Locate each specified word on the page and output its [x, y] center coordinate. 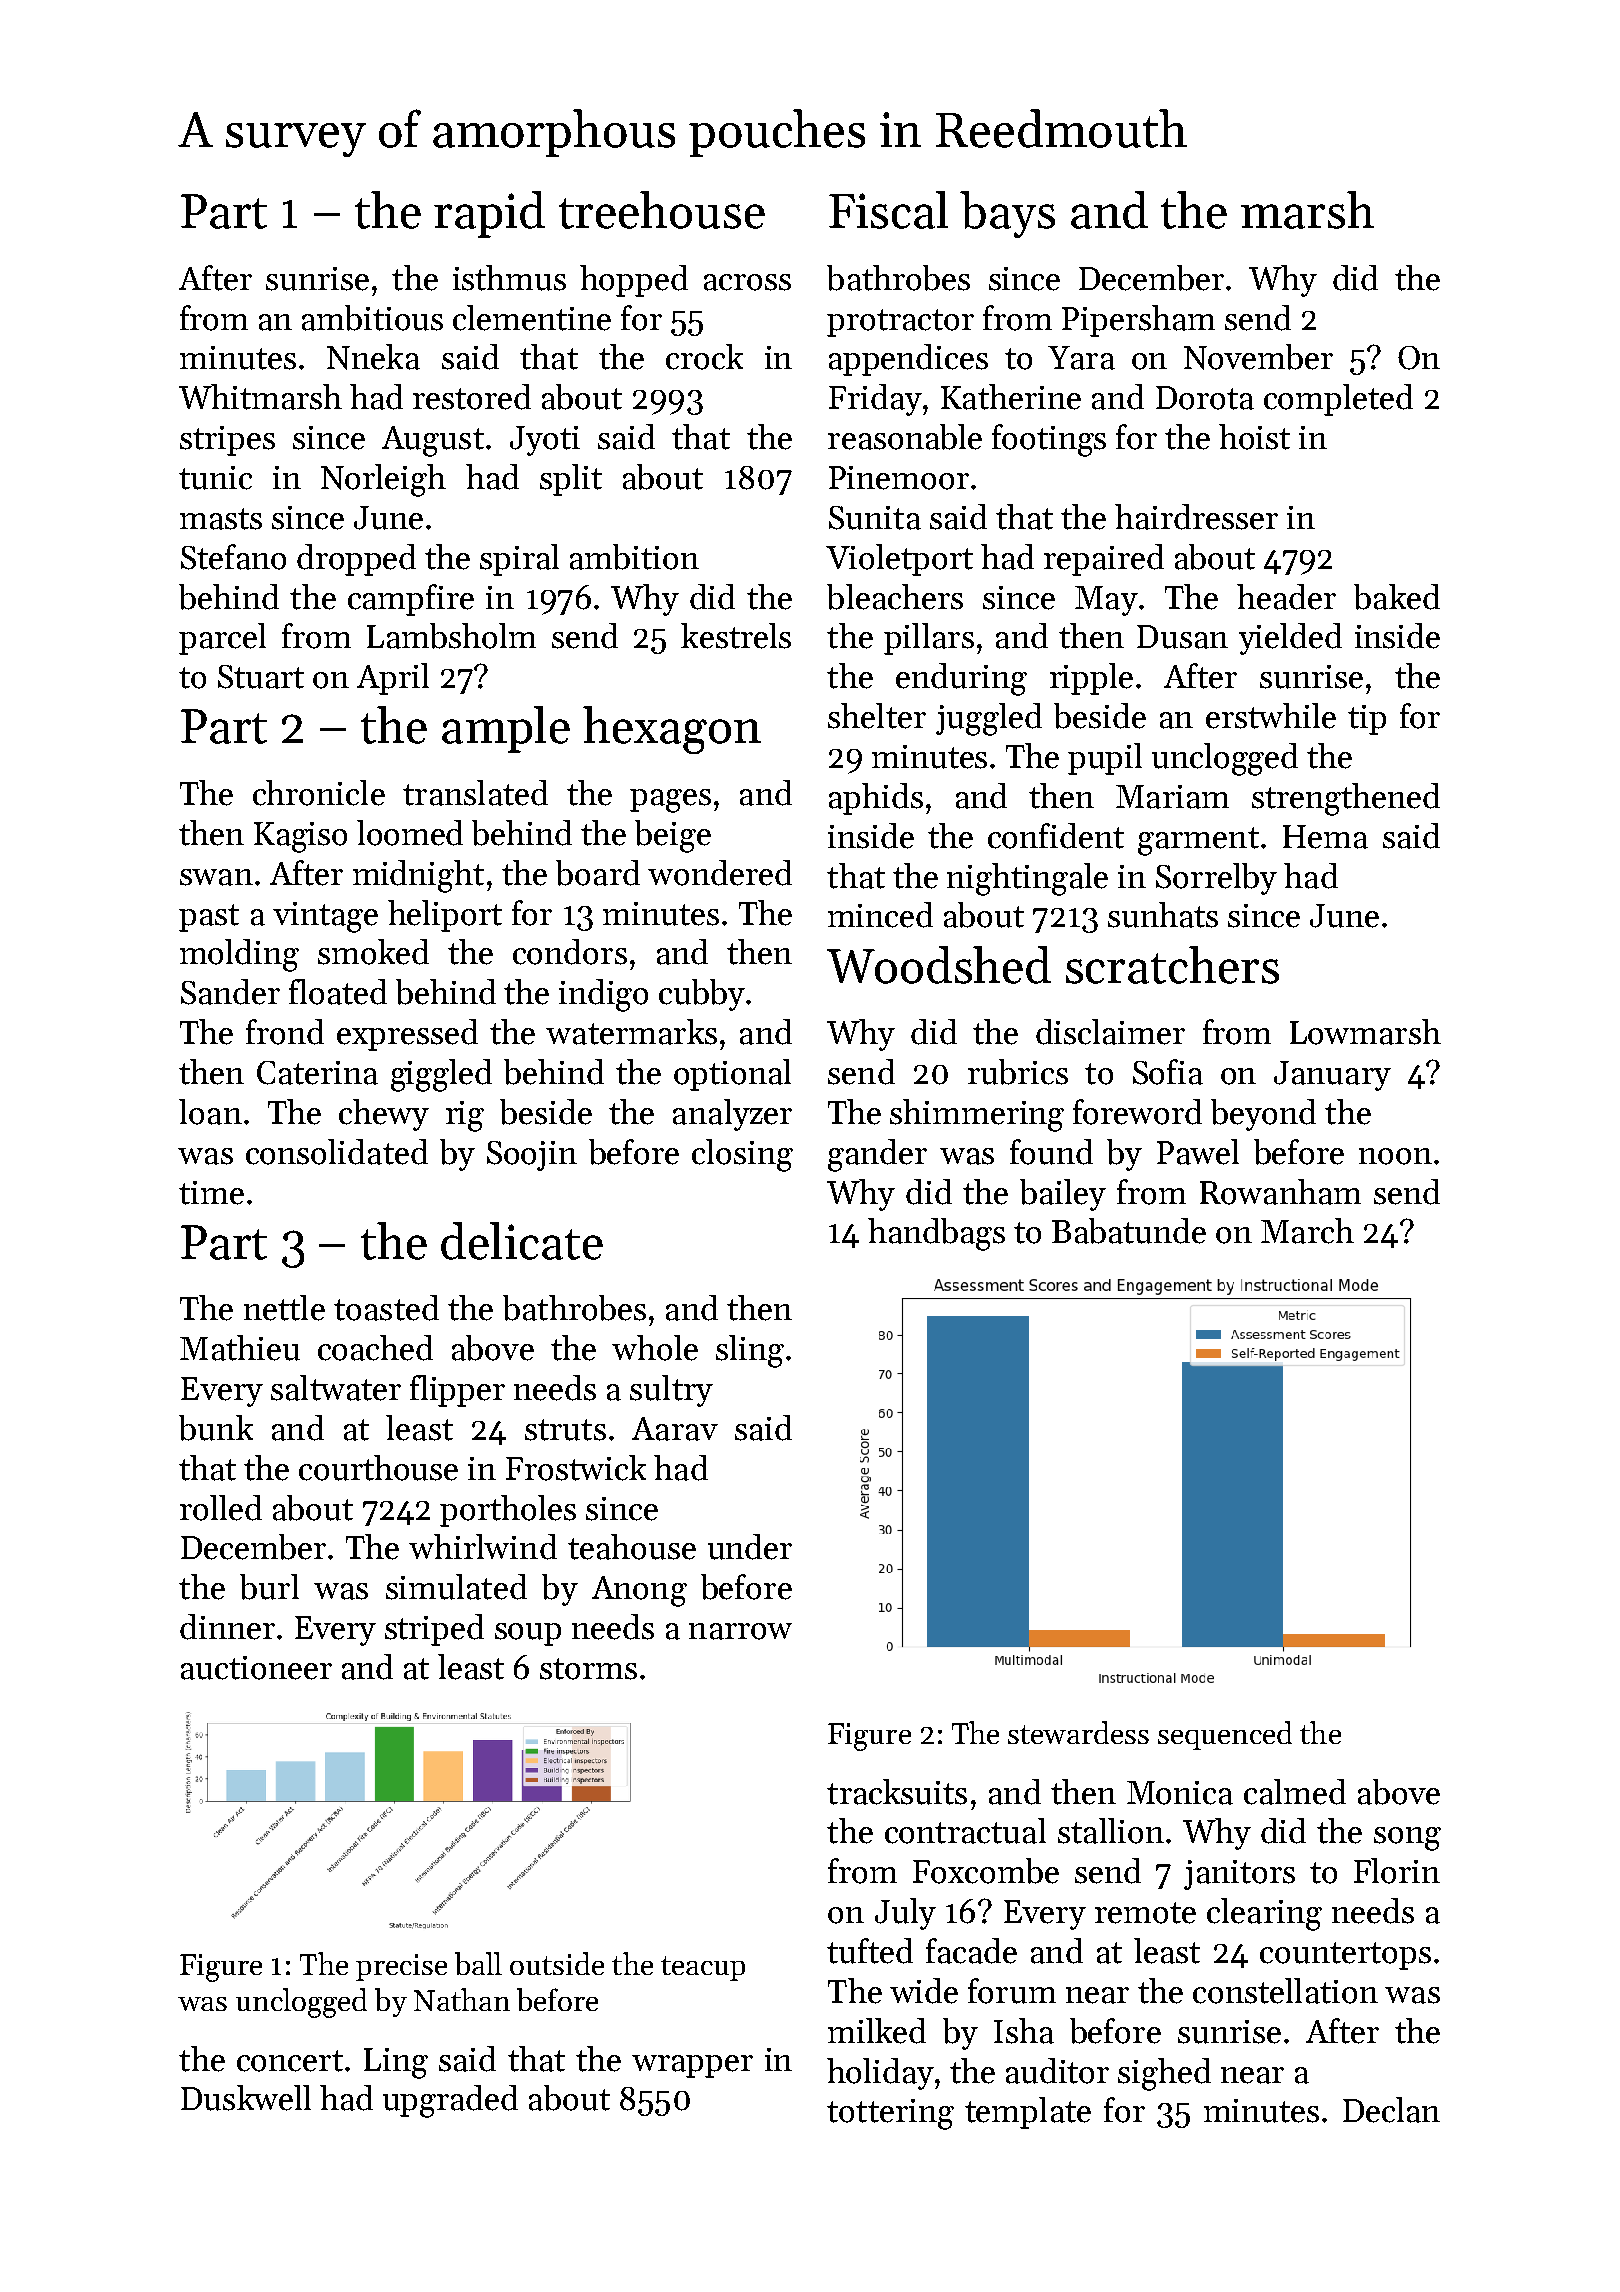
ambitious [372, 318]
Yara [1081, 358]
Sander [230, 992]
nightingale [1027, 879]
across [747, 282]
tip [1367, 720]
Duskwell [246, 2098]
